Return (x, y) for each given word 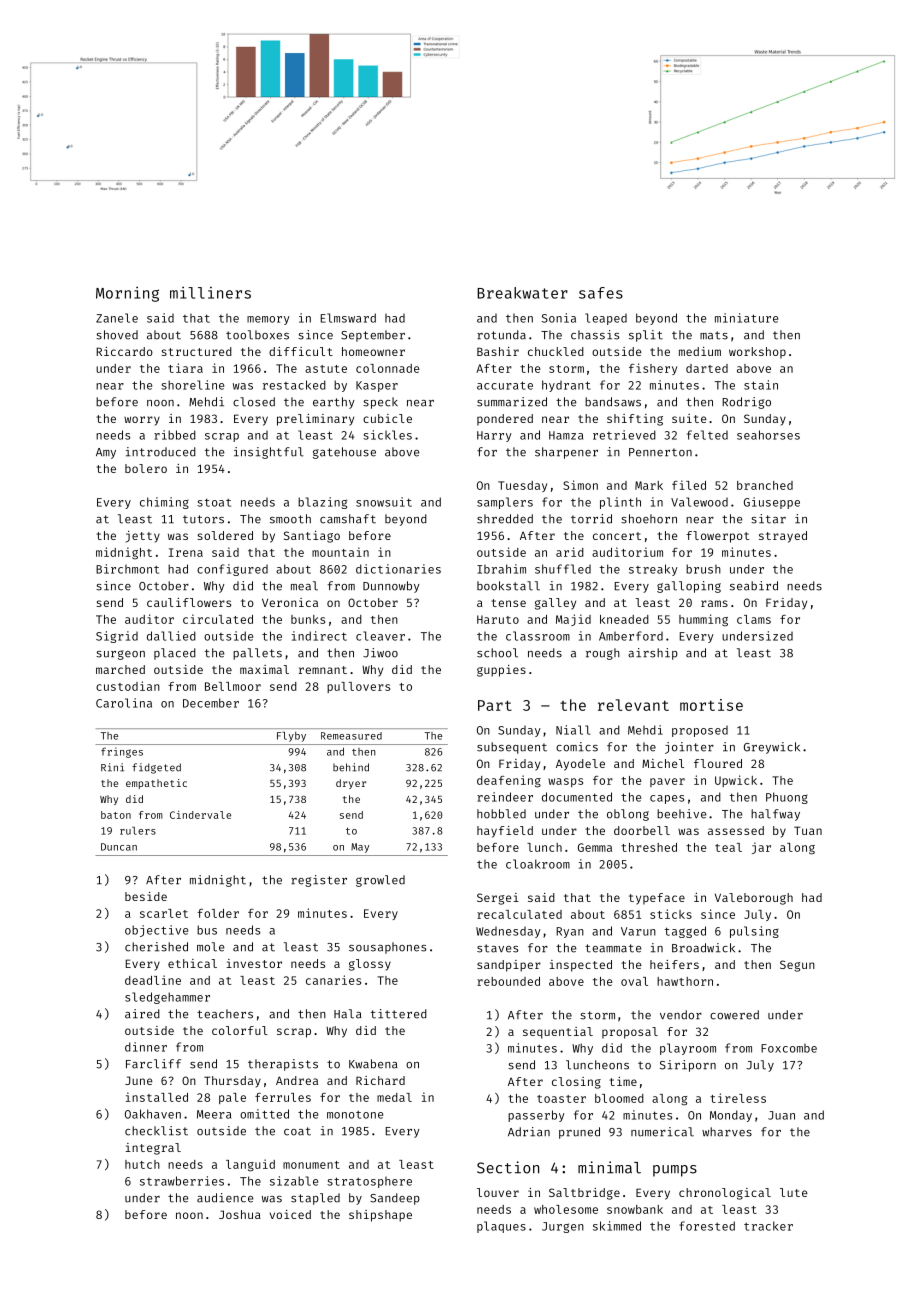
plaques (501, 1227)
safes (601, 293)
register (319, 881)
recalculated (519, 914)
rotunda (501, 335)
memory (268, 320)
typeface (657, 899)
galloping (689, 587)
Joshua (240, 1214)
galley (555, 604)
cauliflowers (189, 602)
